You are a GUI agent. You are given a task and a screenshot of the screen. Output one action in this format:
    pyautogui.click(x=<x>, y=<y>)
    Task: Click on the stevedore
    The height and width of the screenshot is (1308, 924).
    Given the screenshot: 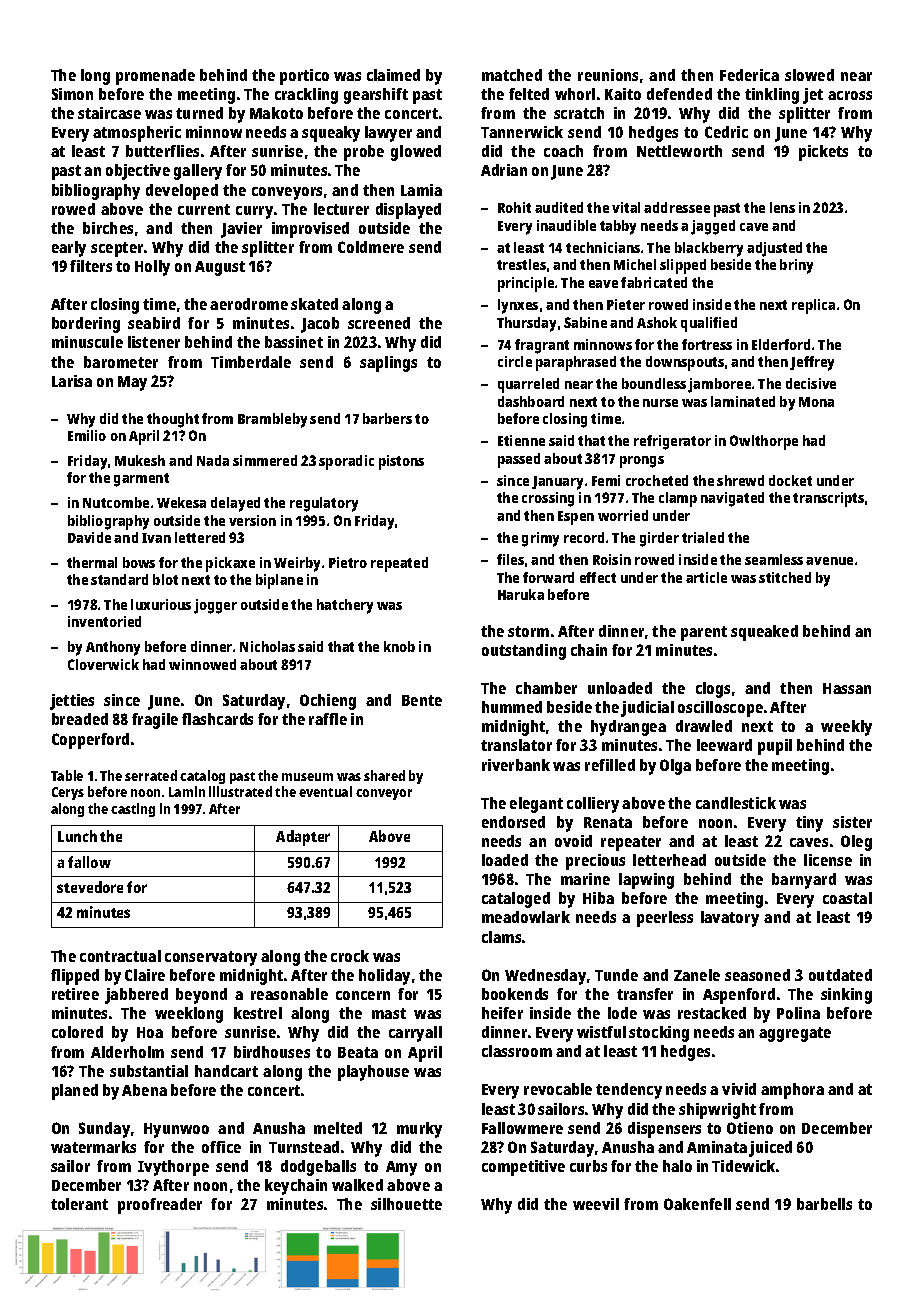 What is the action you would take?
    pyautogui.click(x=90, y=887)
